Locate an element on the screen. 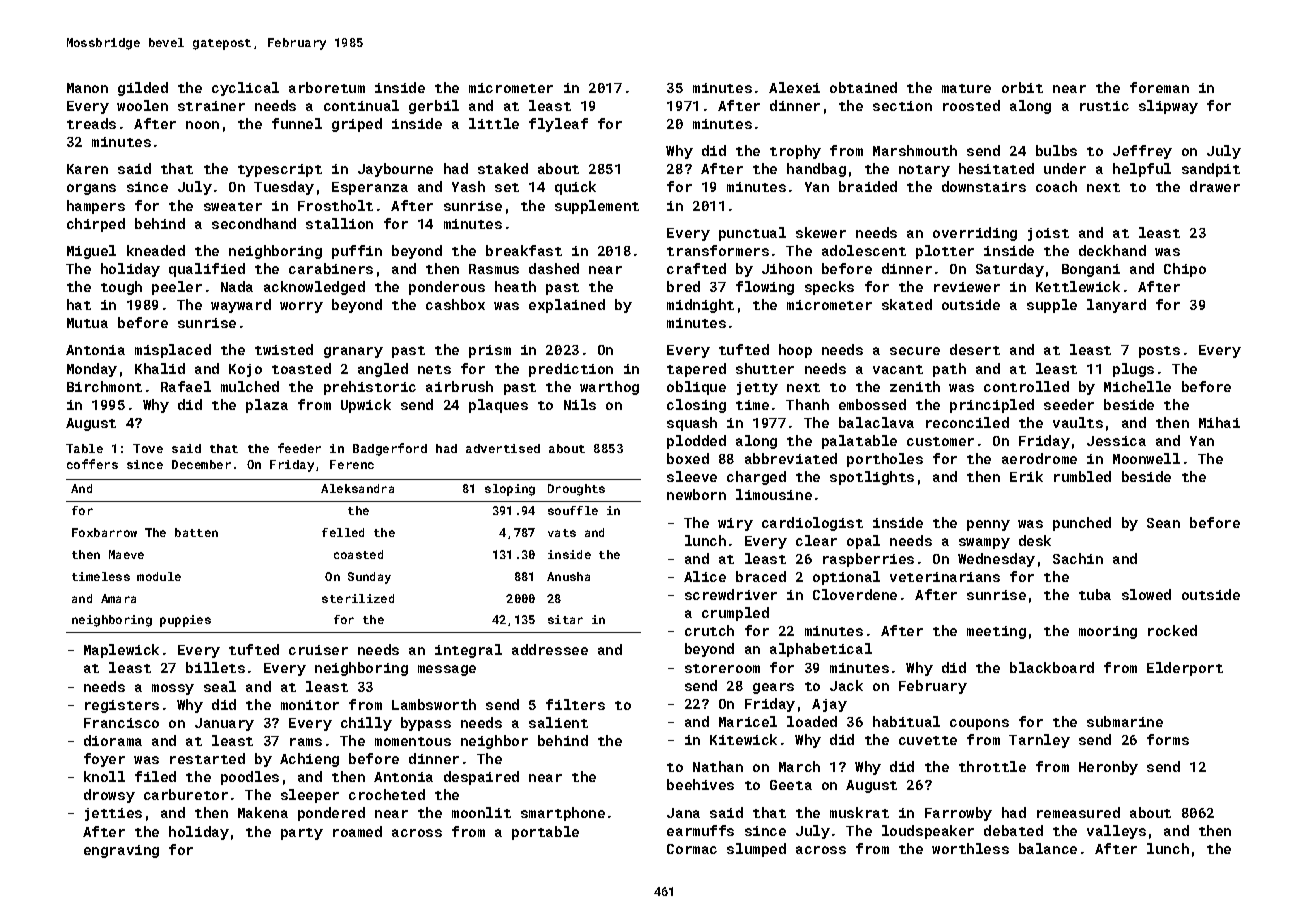  plotter is located at coordinates (945, 252).
